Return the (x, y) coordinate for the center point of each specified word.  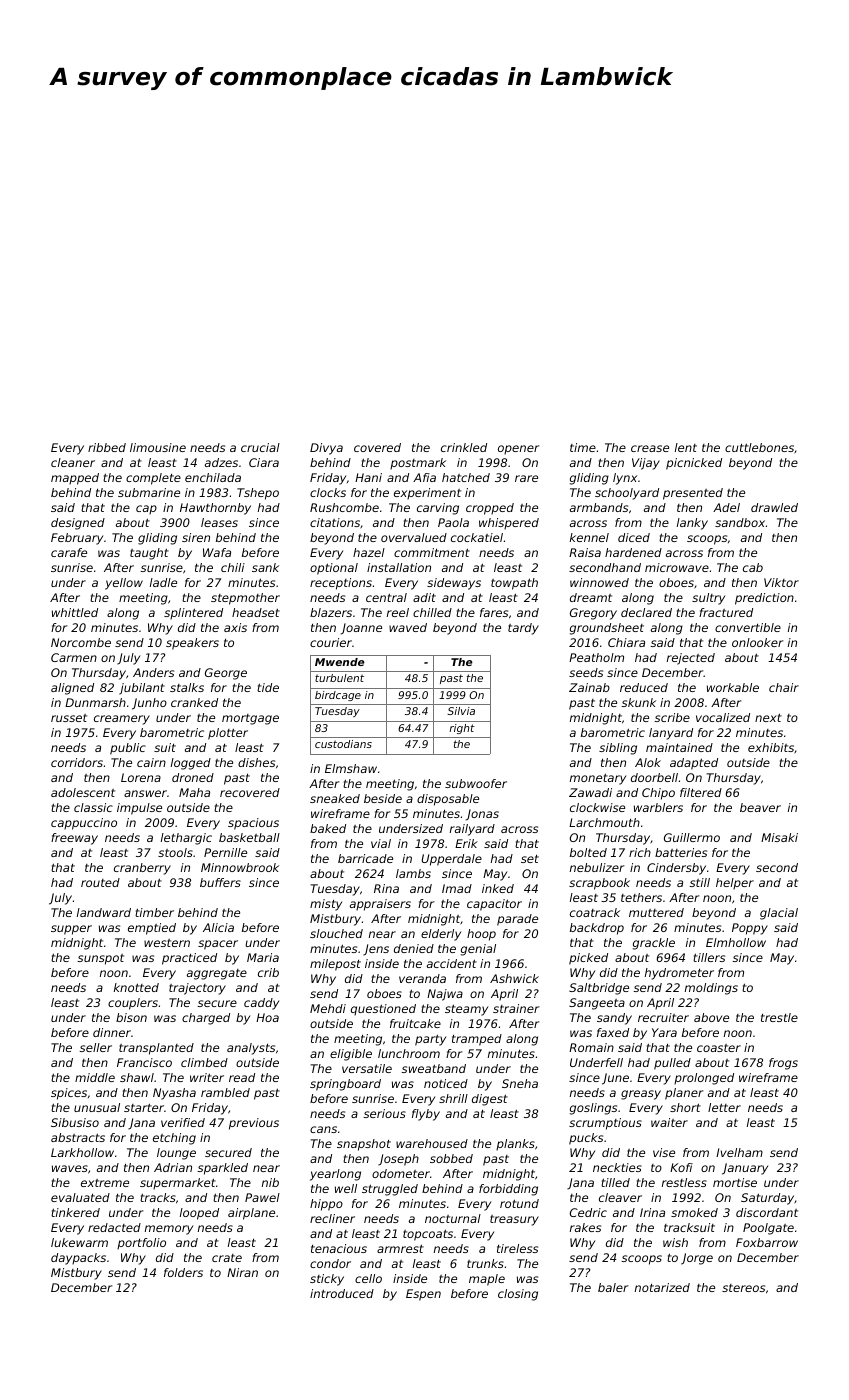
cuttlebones (759, 447)
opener (518, 450)
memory (169, 1230)
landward (104, 912)
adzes (221, 462)
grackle (654, 944)
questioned (383, 1010)
